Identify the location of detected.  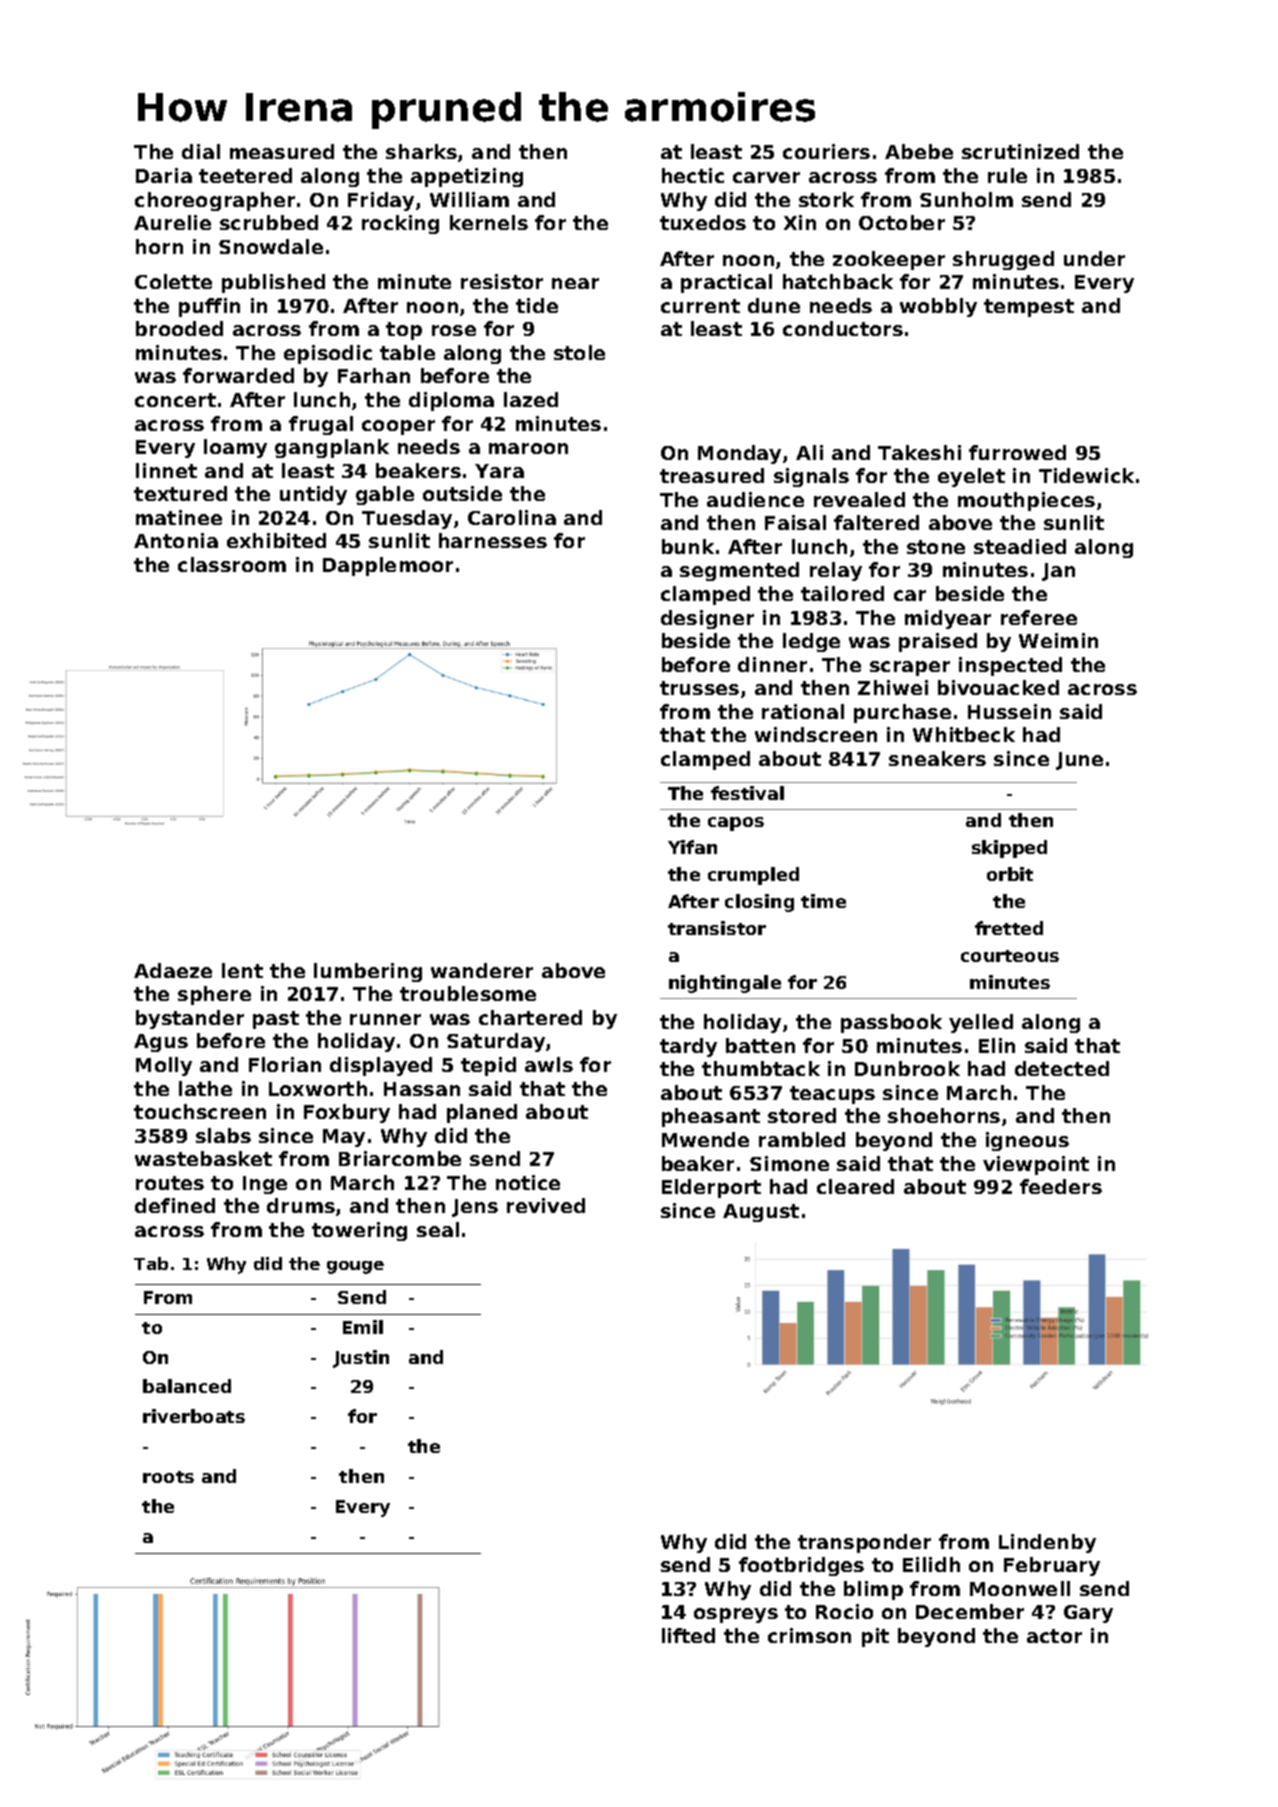
(1062, 1068).
